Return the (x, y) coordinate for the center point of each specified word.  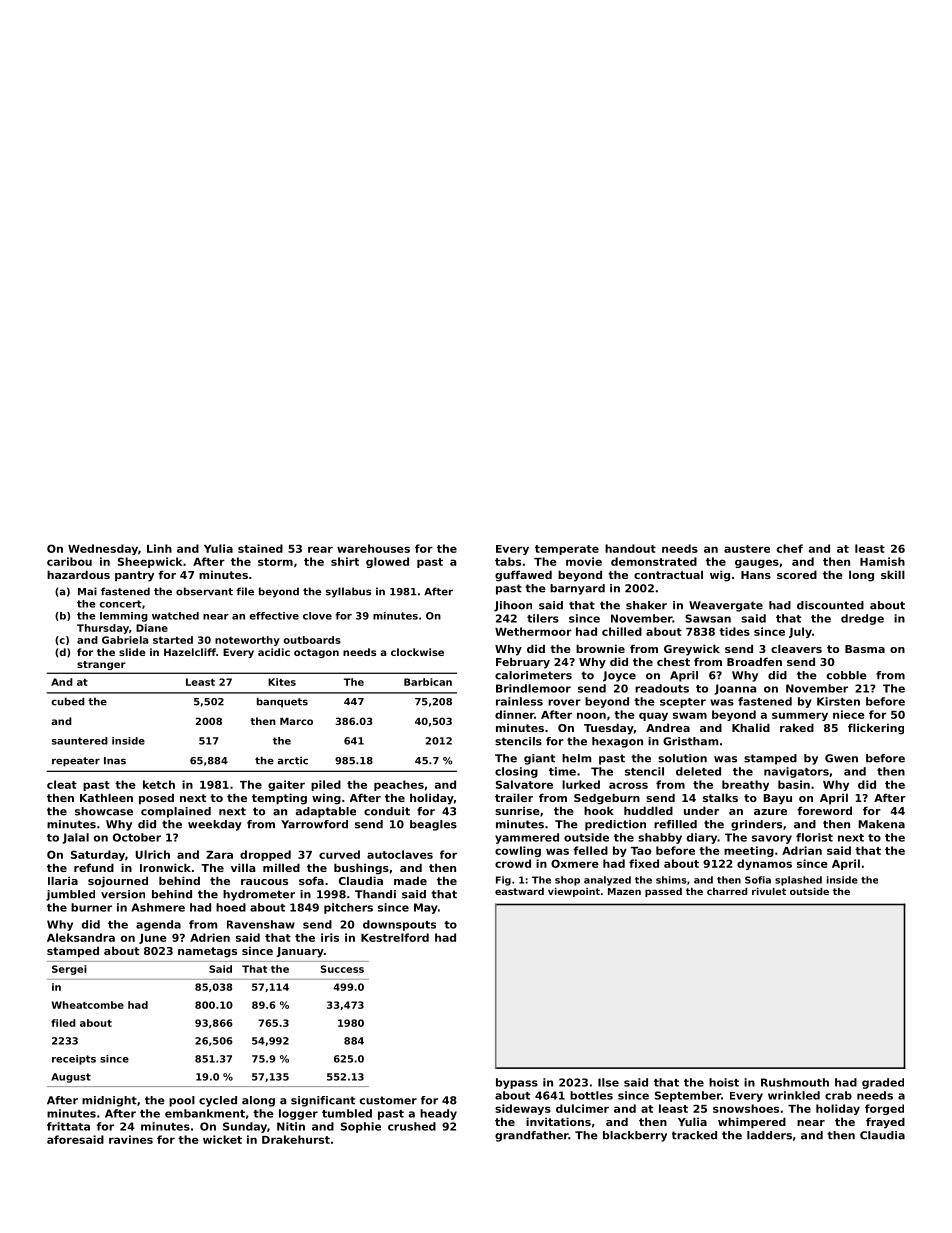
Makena (881, 824)
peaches (399, 785)
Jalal (75, 838)
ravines (131, 1139)
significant (323, 1101)
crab (838, 1095)
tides (734, 631)
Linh (159, 548)
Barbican (428, 682)
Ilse (608, 1082)
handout (630, 548)
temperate (567, 550)
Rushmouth (795, 1082)
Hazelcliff (190, 652)
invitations (558, 1121)
